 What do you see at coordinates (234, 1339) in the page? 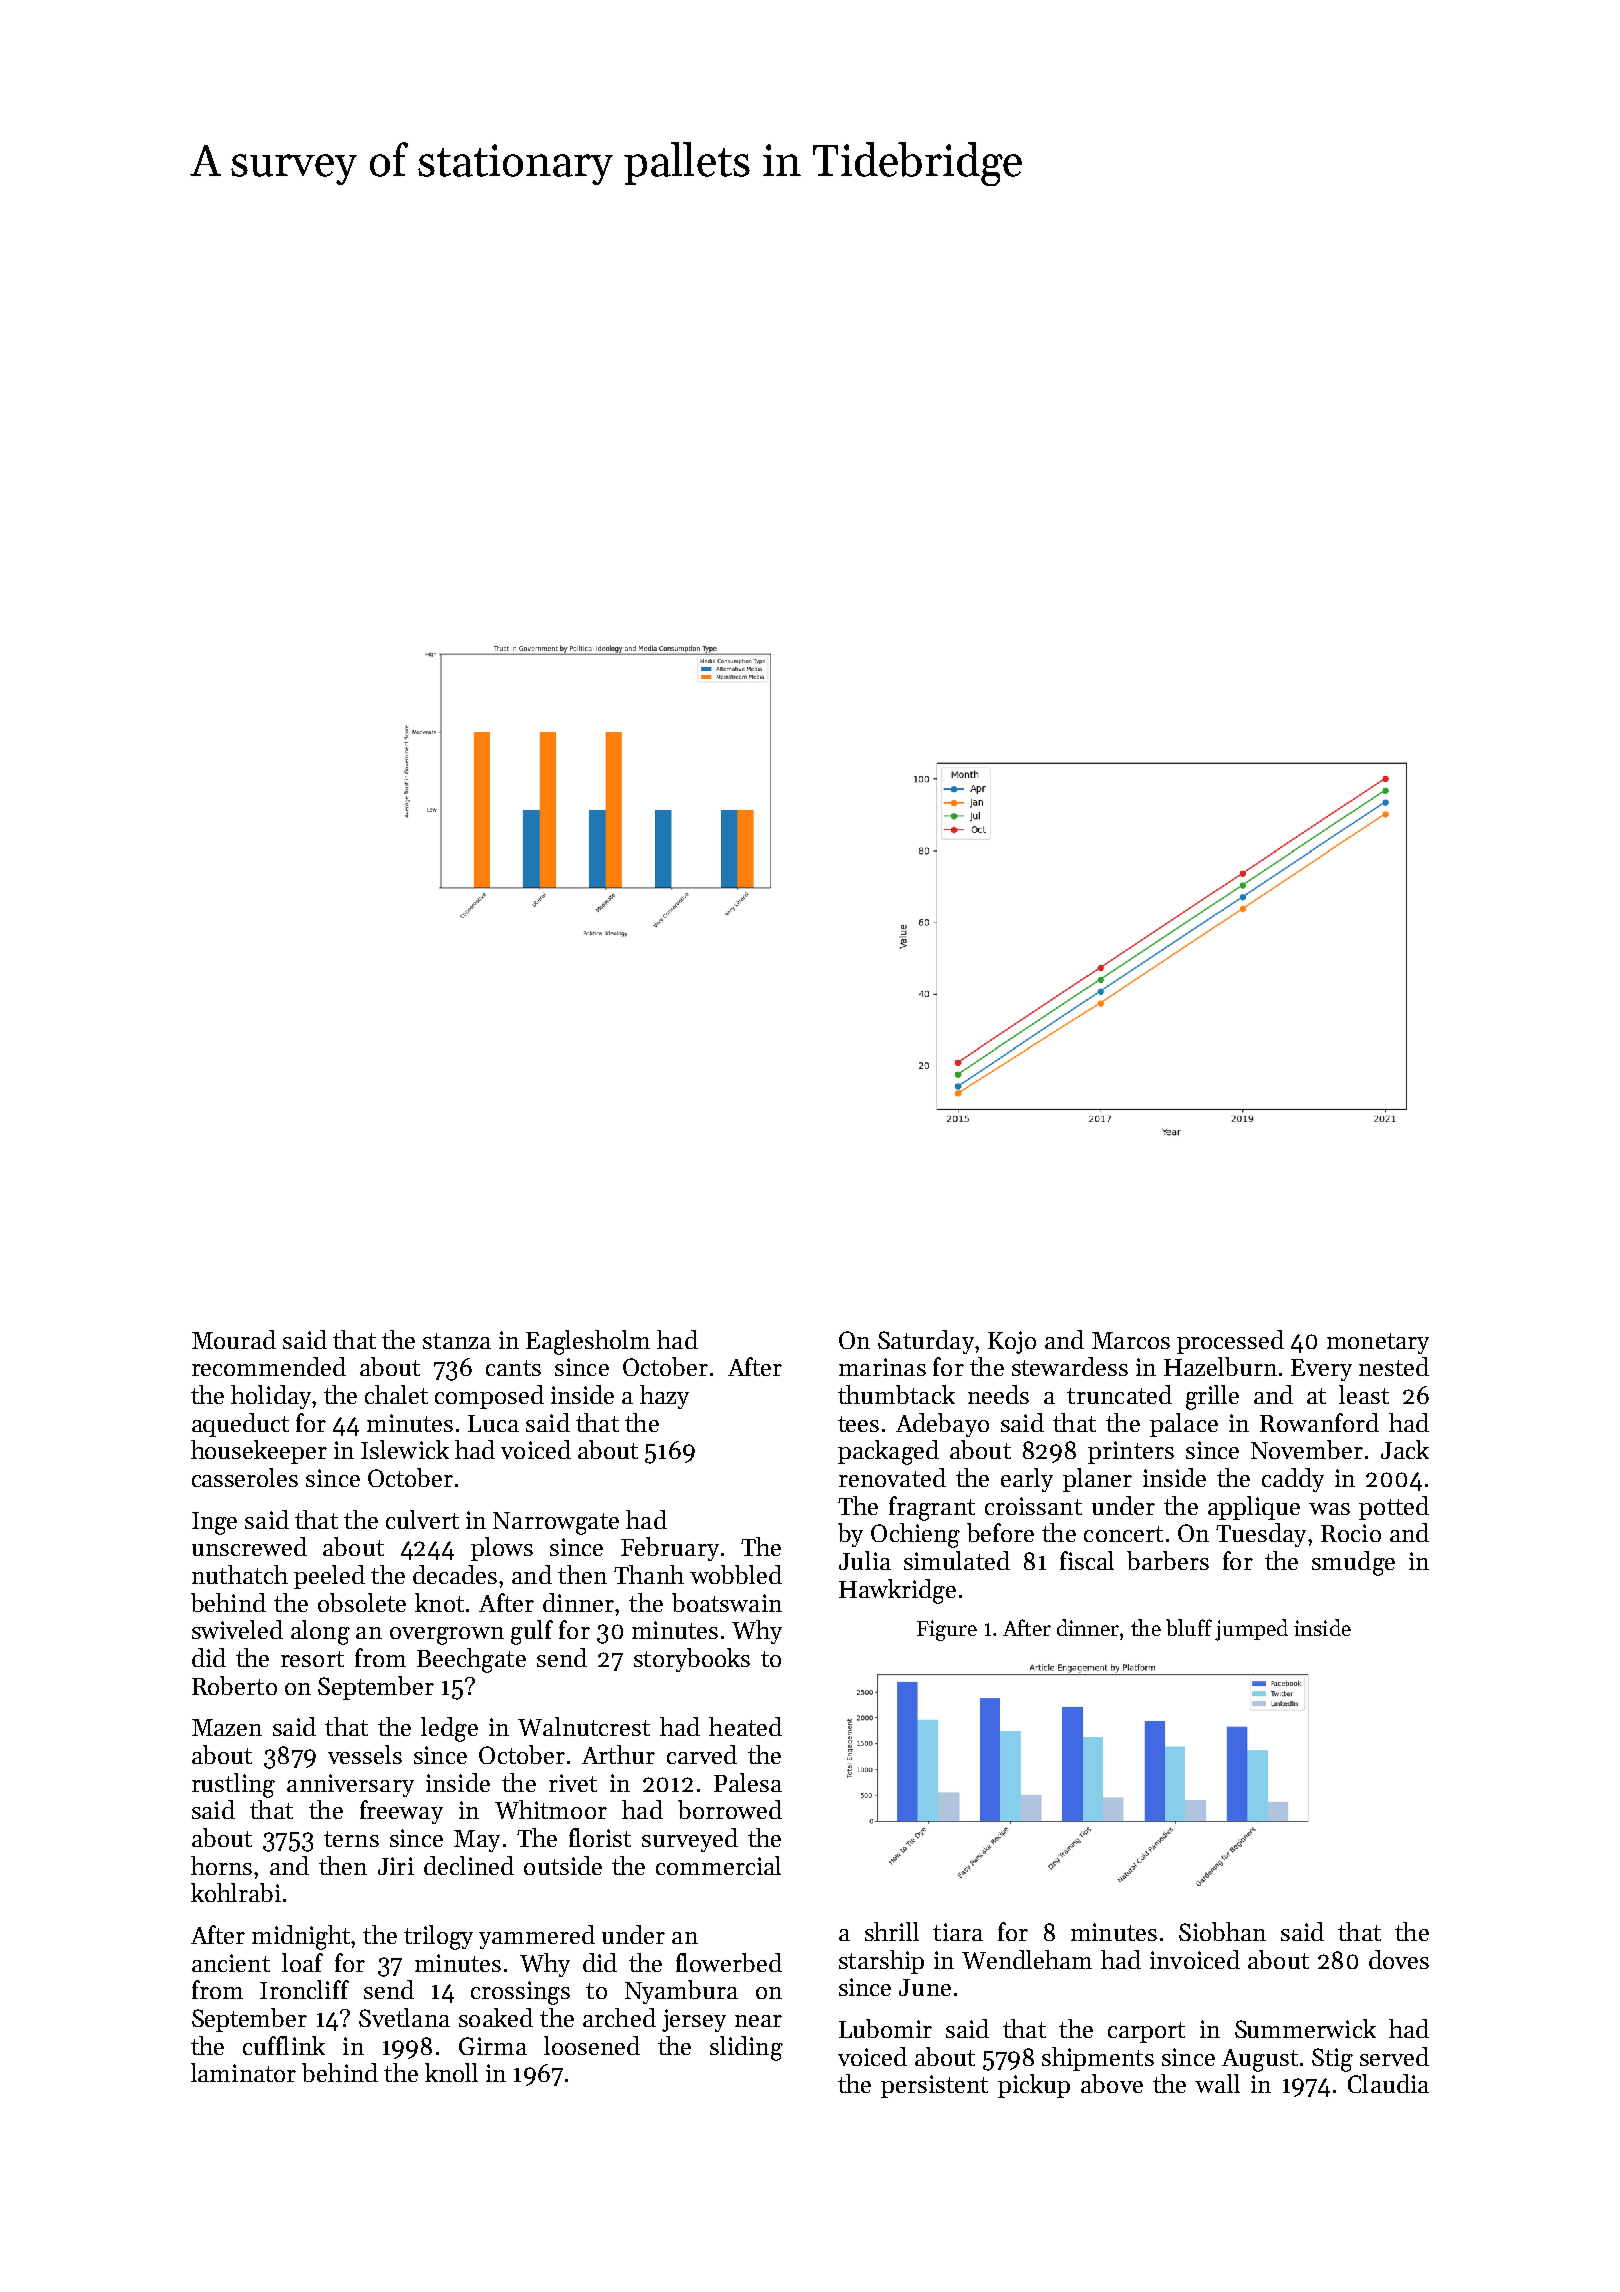
I see `Mourad` at bounding box center [234, 1339].
